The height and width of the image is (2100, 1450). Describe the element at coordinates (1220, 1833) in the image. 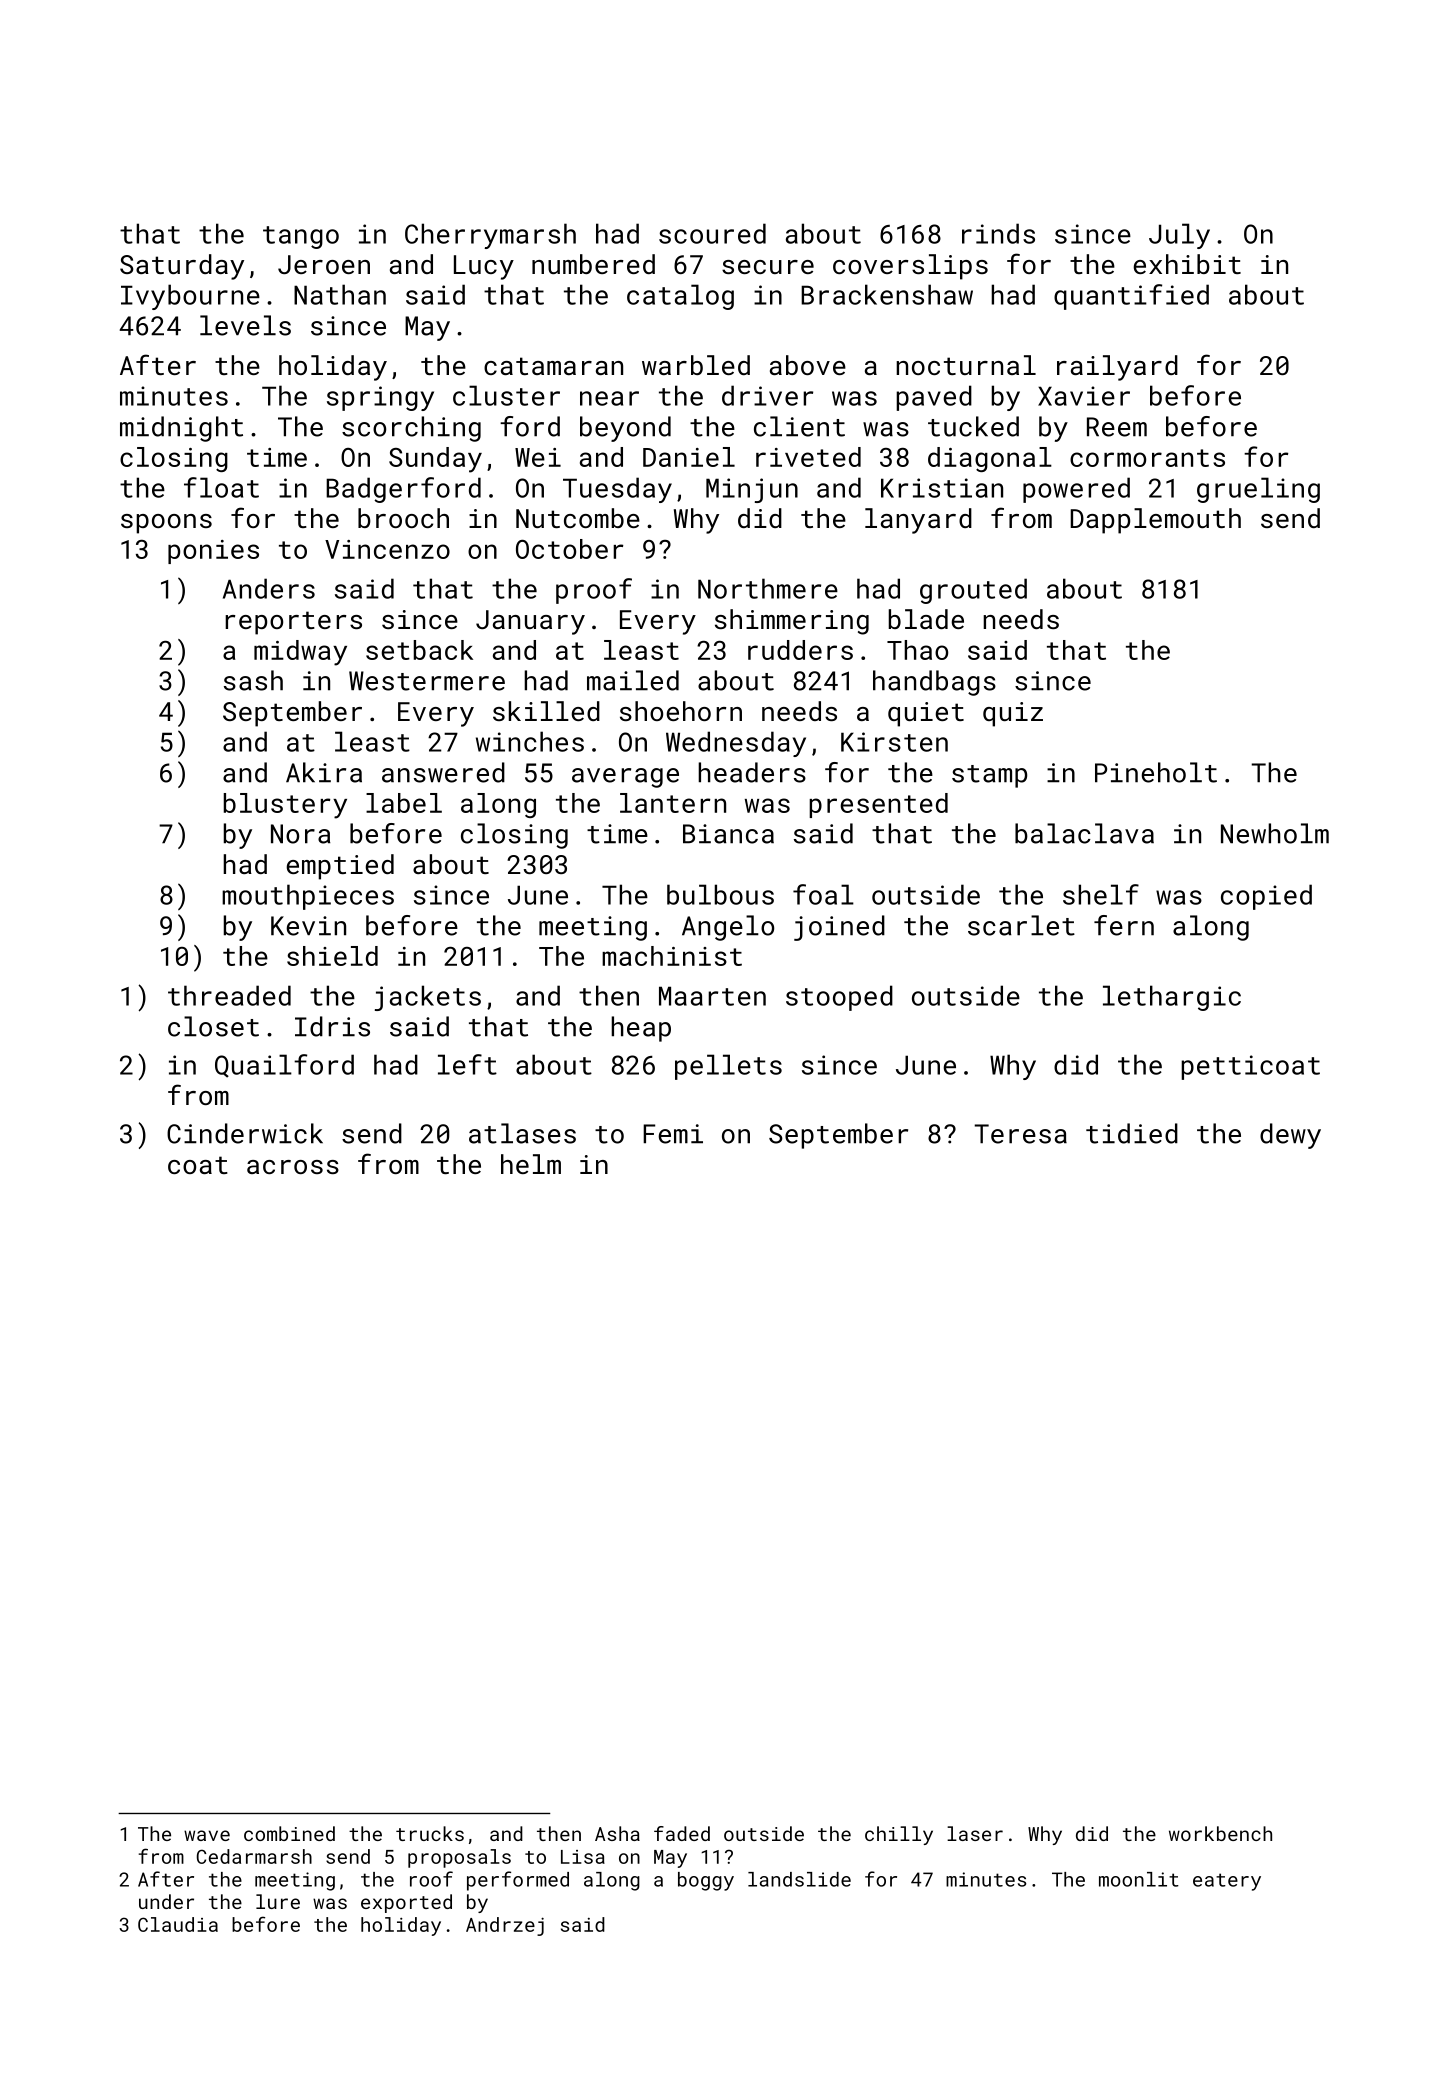

I see `workbench` at that location.
